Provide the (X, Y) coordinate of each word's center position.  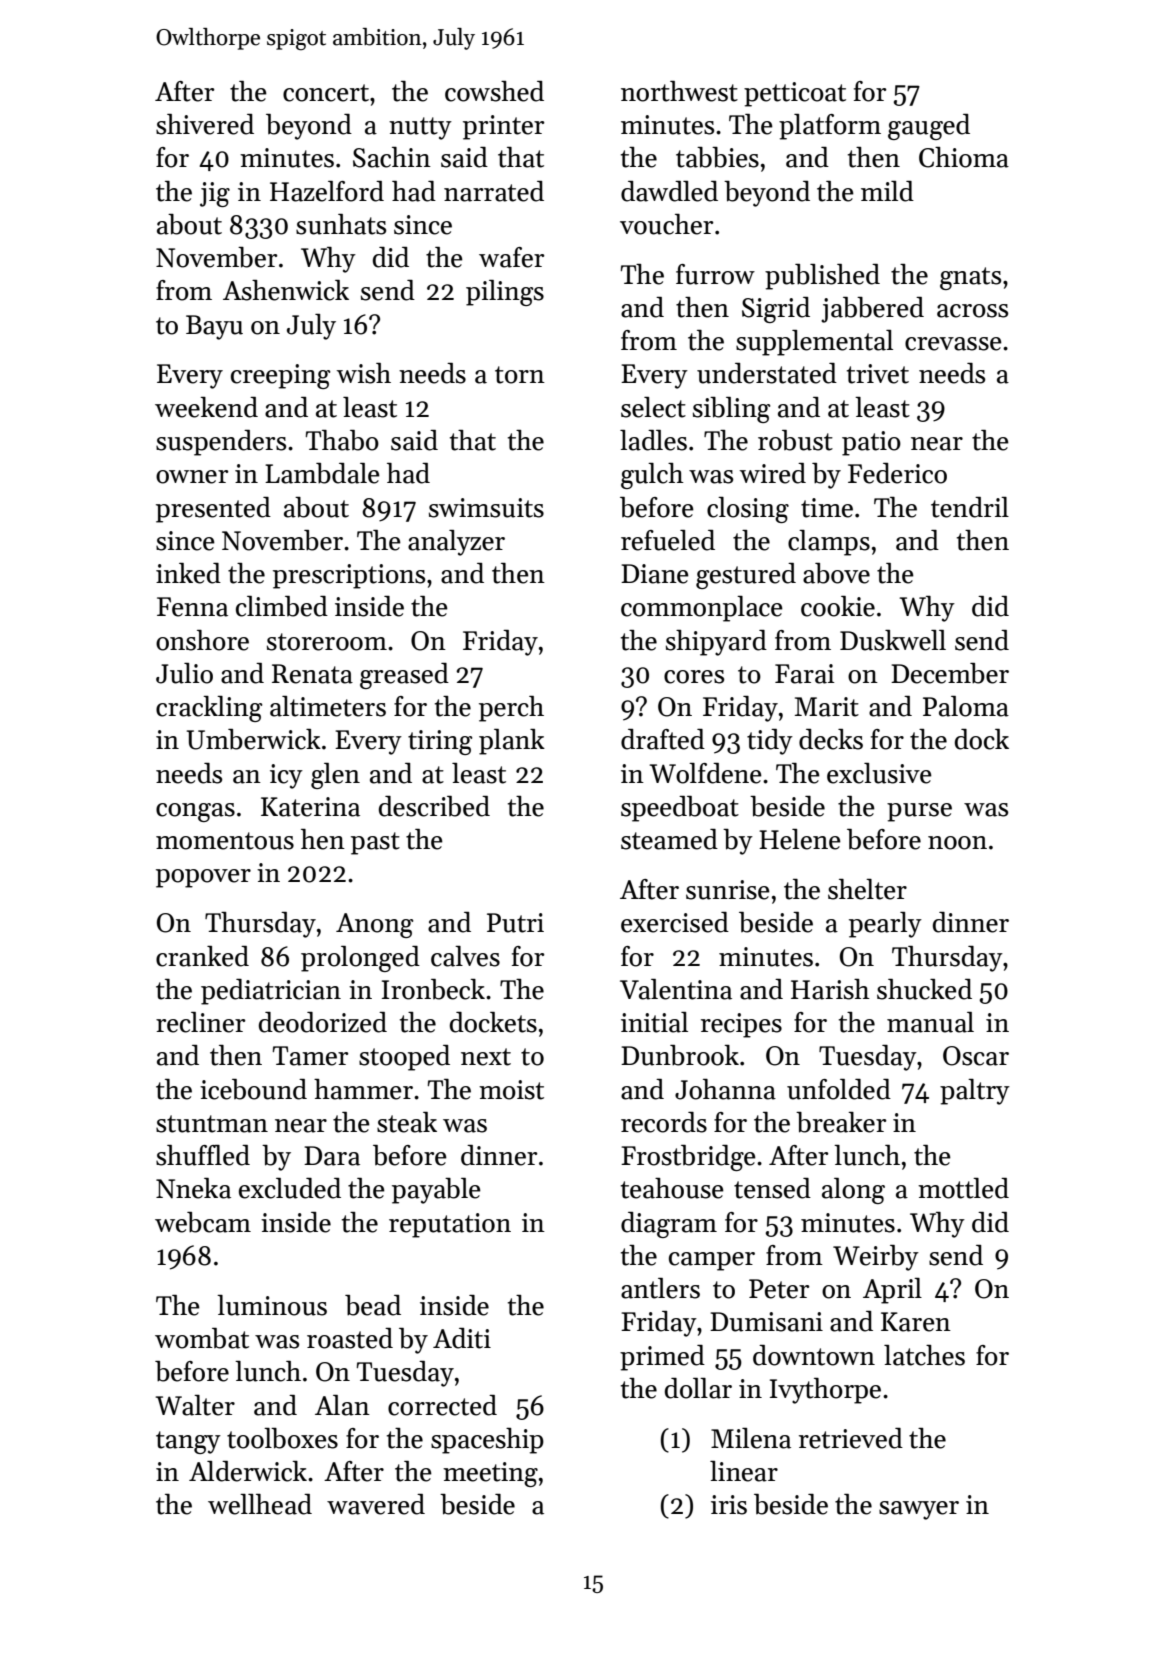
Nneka (193, 1188)
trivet (878, 374)
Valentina (676, 989)
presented (213, 510)
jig (215, 194)
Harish (830, 989)
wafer (511, 257)
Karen (916, 1322)
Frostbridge (688, 1158)
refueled (668, 540)
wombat (202, 1338)
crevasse (953, 344)
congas (195, 812)
